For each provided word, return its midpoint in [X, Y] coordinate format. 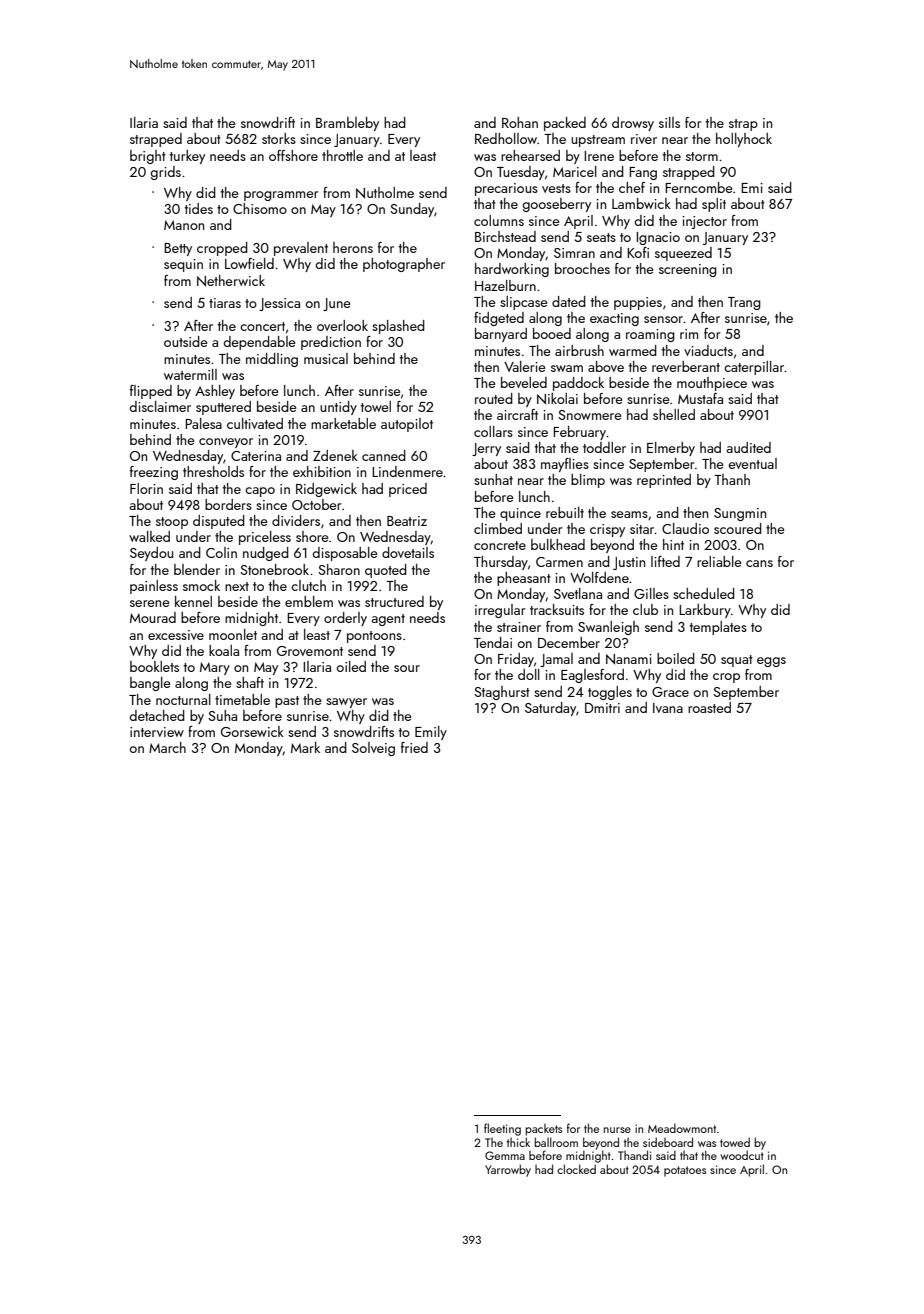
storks [279, 138]
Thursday [501, 563]
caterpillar [754, 368]
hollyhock [744, 140]
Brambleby [347, 124]
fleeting [502, 1129]
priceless [265, 538]
